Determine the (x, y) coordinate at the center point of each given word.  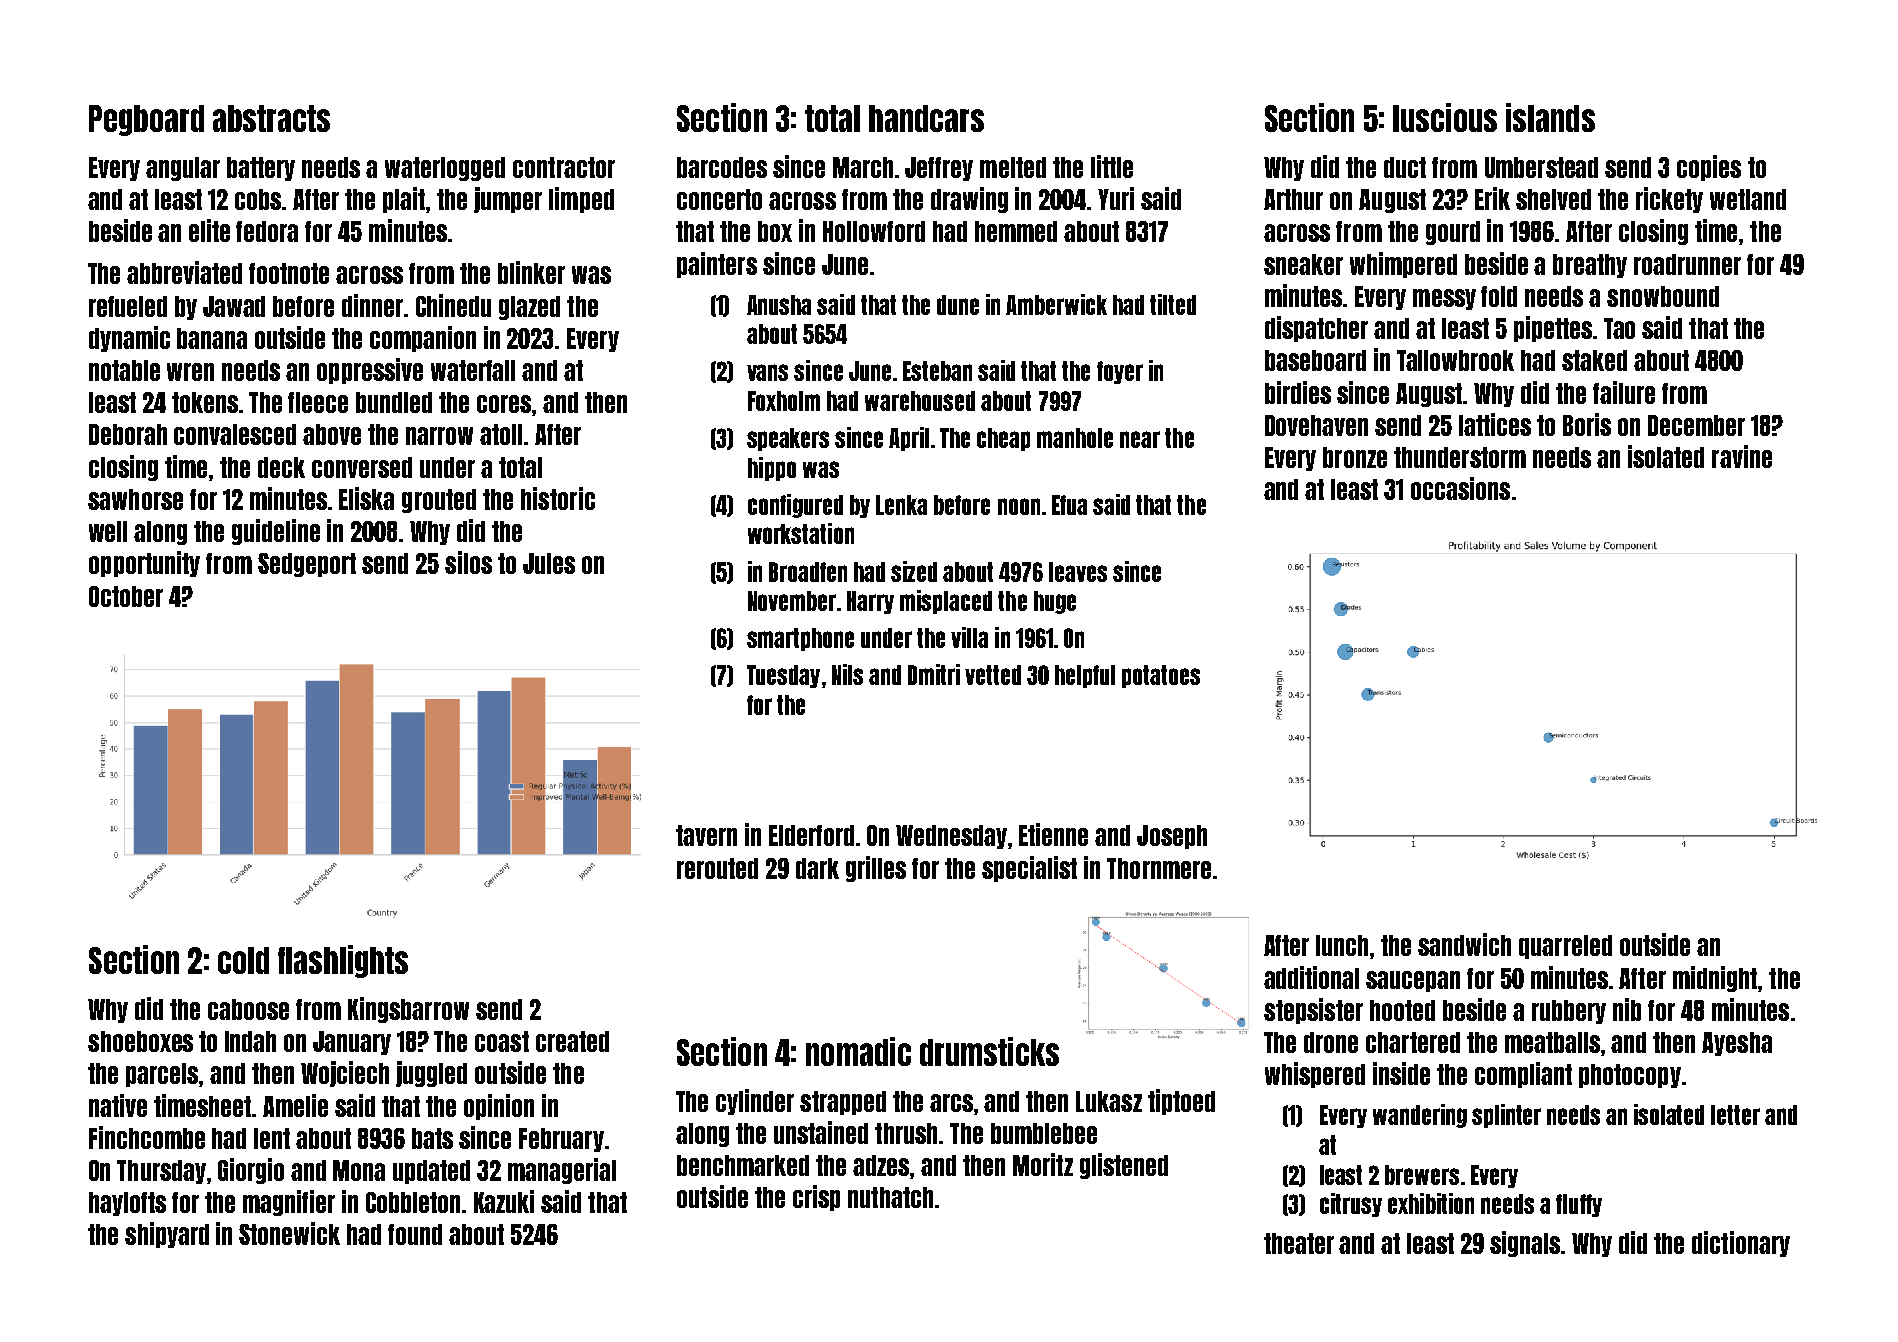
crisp (816, 1198)
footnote (289, 273)
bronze (1355, 457)
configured (795, 506)
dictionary (1741, 1244)
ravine (1742, 456)
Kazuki (504, 1201)
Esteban (937, 371)
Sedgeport (307, 565)
